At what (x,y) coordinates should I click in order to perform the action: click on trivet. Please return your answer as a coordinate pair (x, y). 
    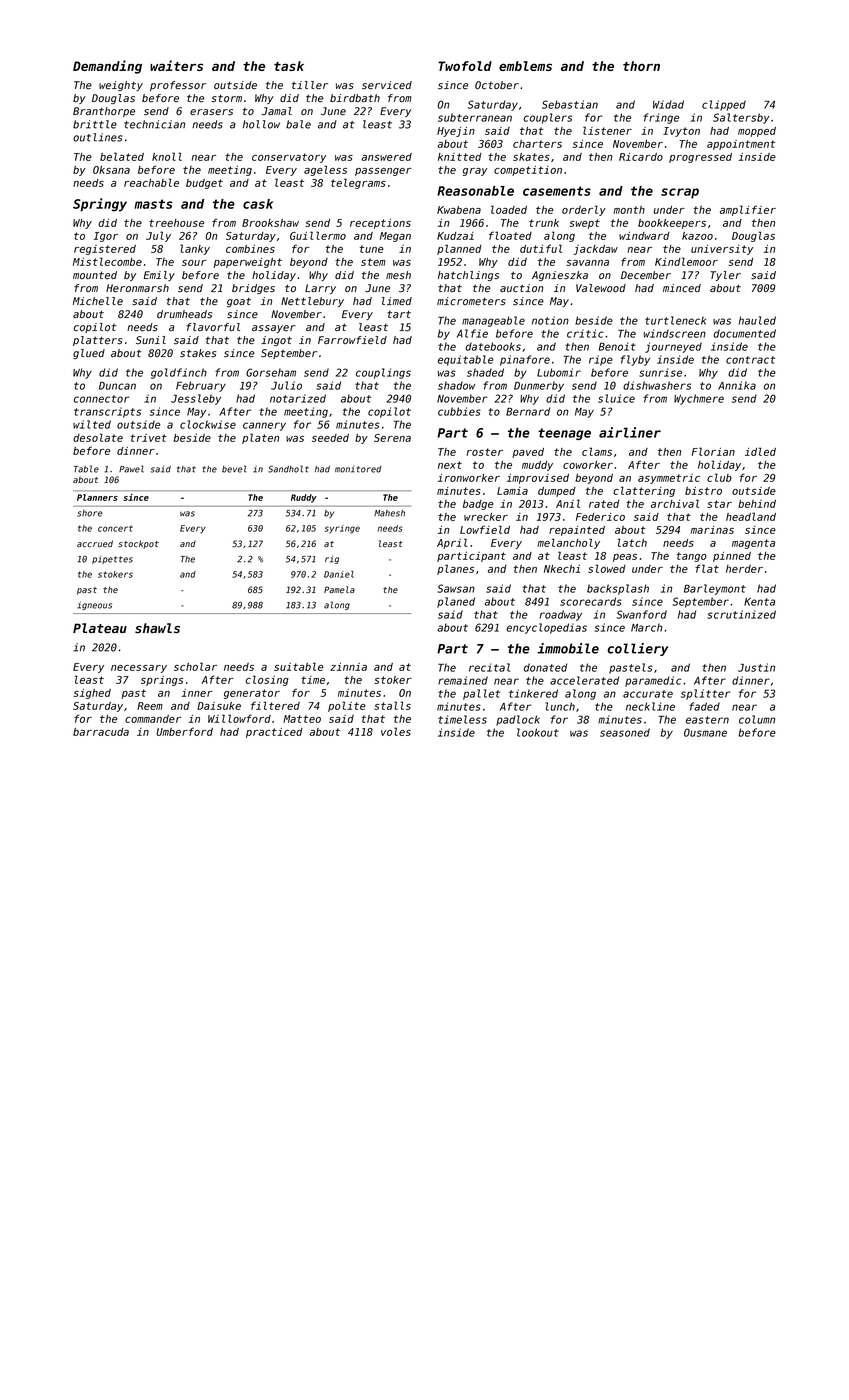
    Looking at the image, I should click on (148, 438).
